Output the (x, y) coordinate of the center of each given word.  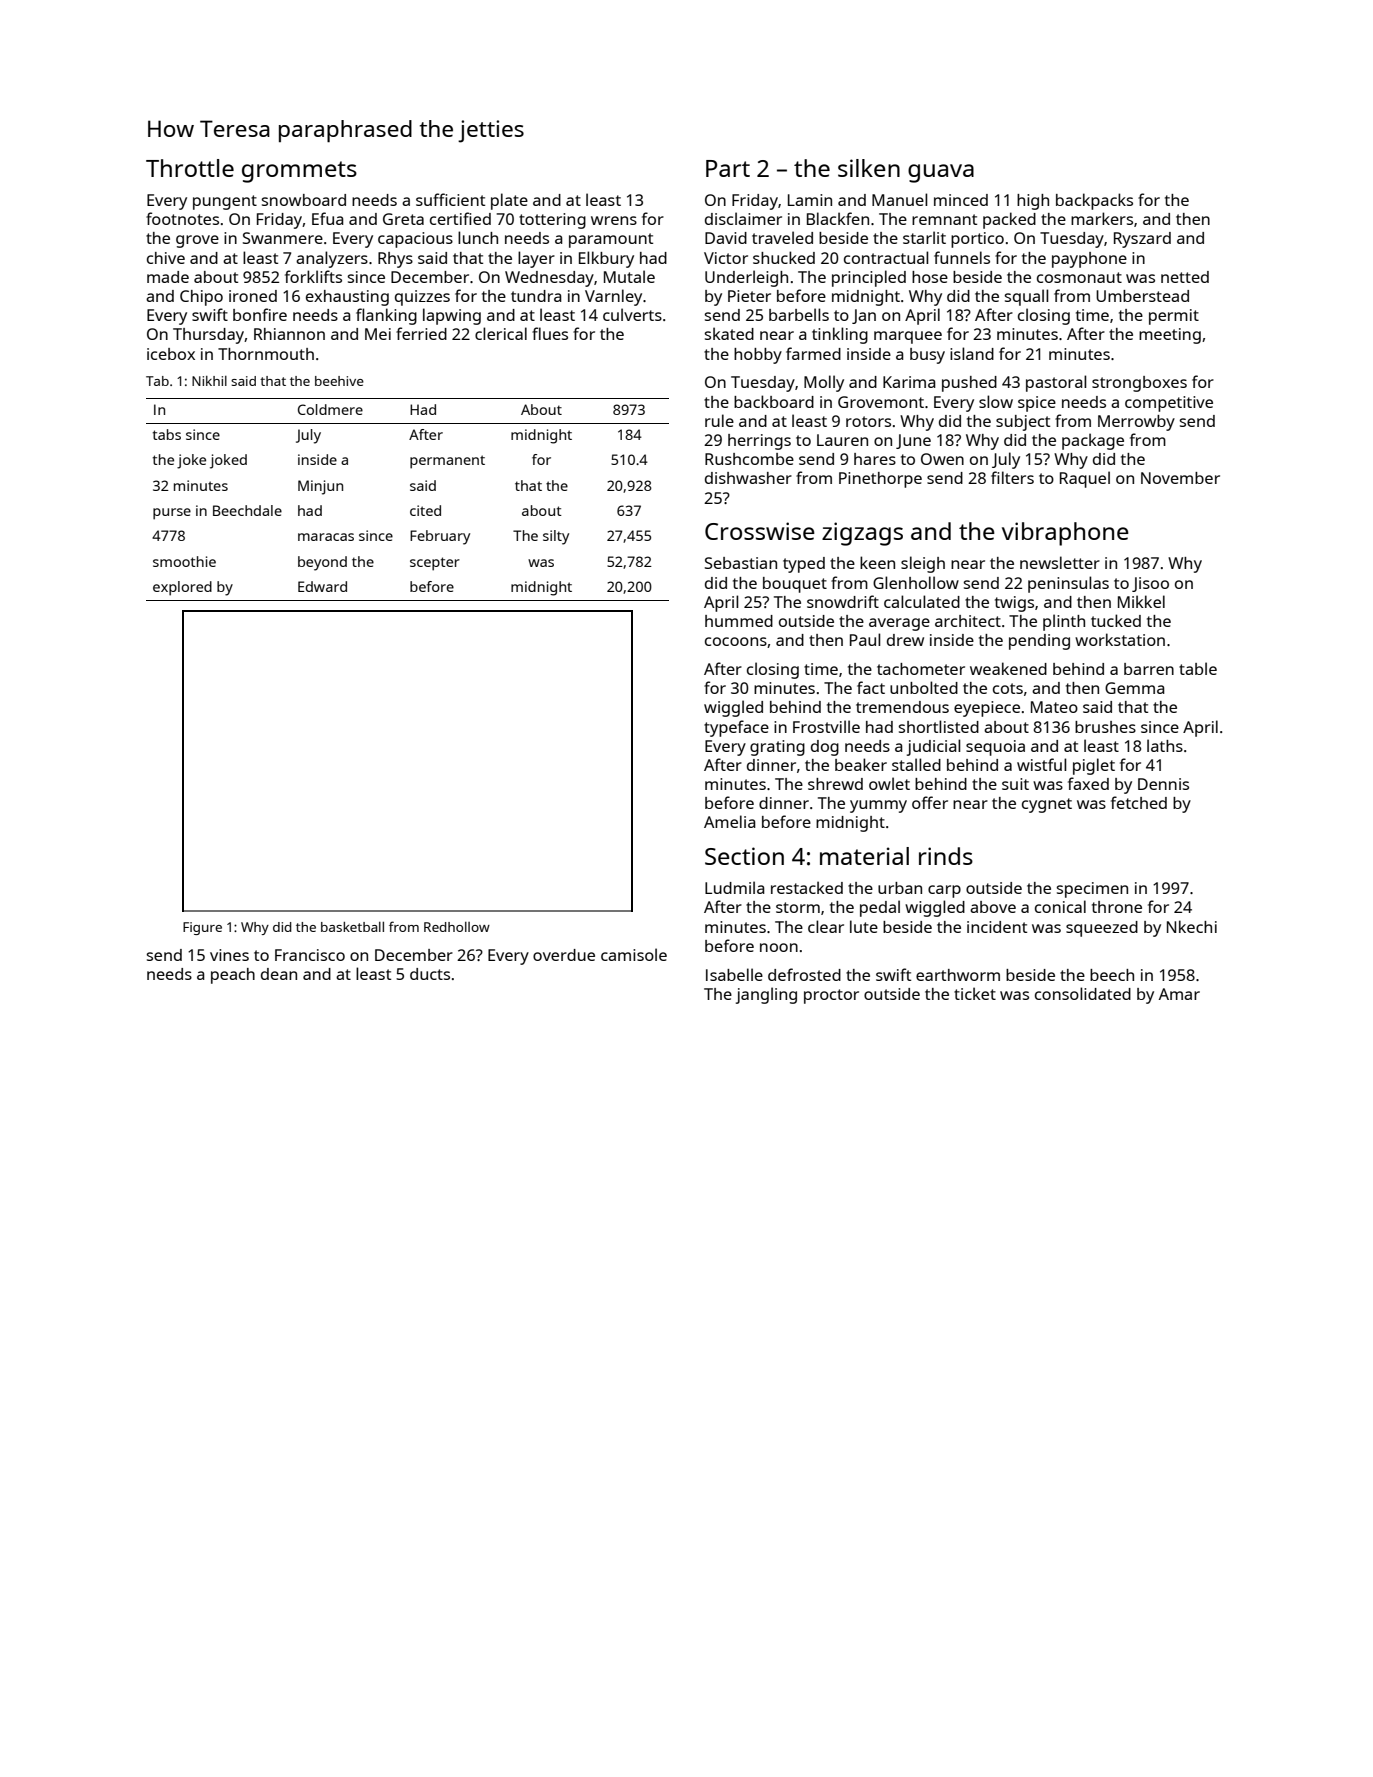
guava (941, 173)
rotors (868, 421)
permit (1174, 317)
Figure (202, 928)
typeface (736, 728)
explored (182, 588)
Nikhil (209, 381)
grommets (299, 172)
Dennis (1163, 784)
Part (728, 168)
